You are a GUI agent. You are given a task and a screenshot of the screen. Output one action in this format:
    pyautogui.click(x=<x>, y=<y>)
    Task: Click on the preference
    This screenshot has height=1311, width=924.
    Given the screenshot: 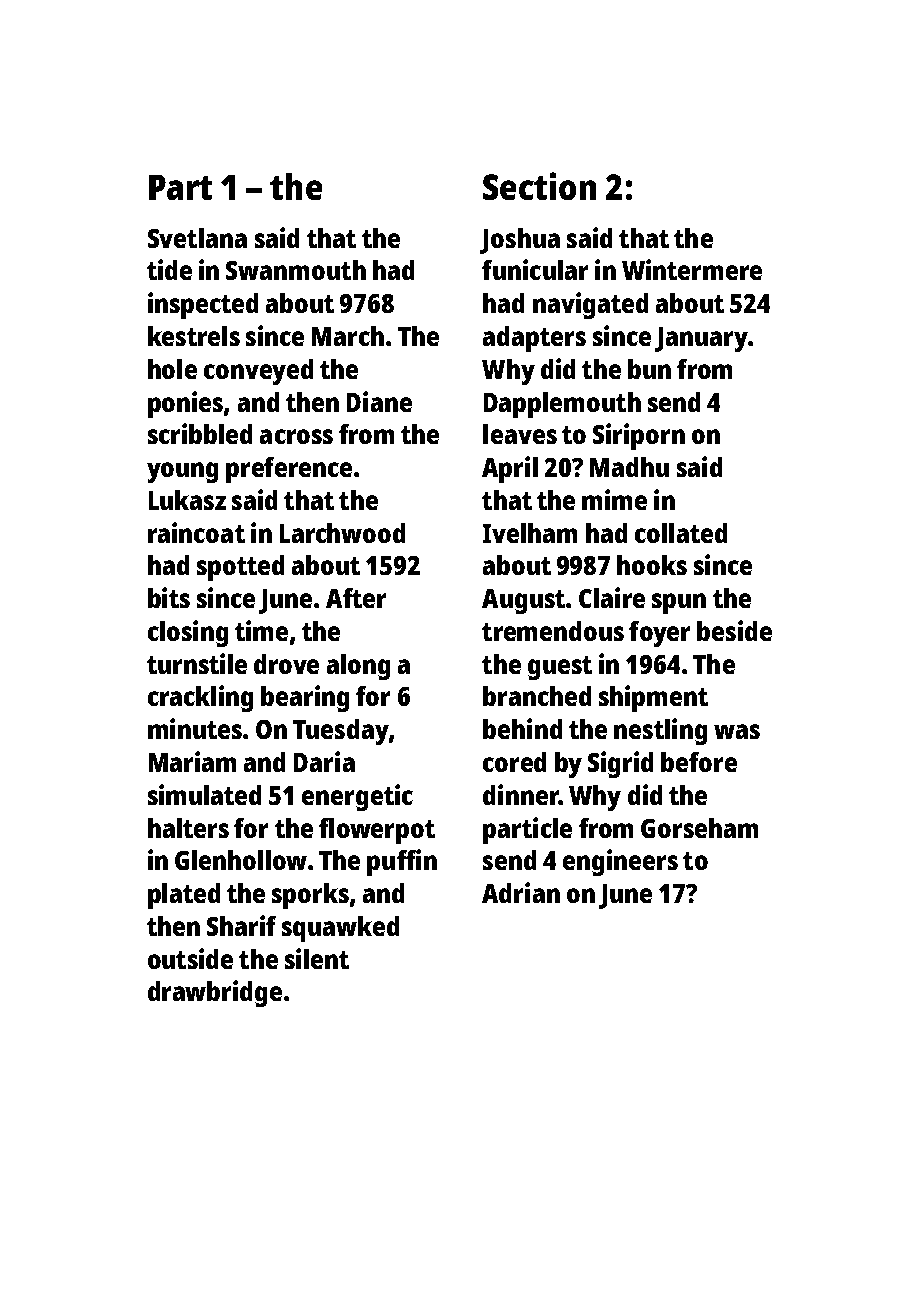 What is the action you would take?
    pyautogui.click(x=289, y=470)
